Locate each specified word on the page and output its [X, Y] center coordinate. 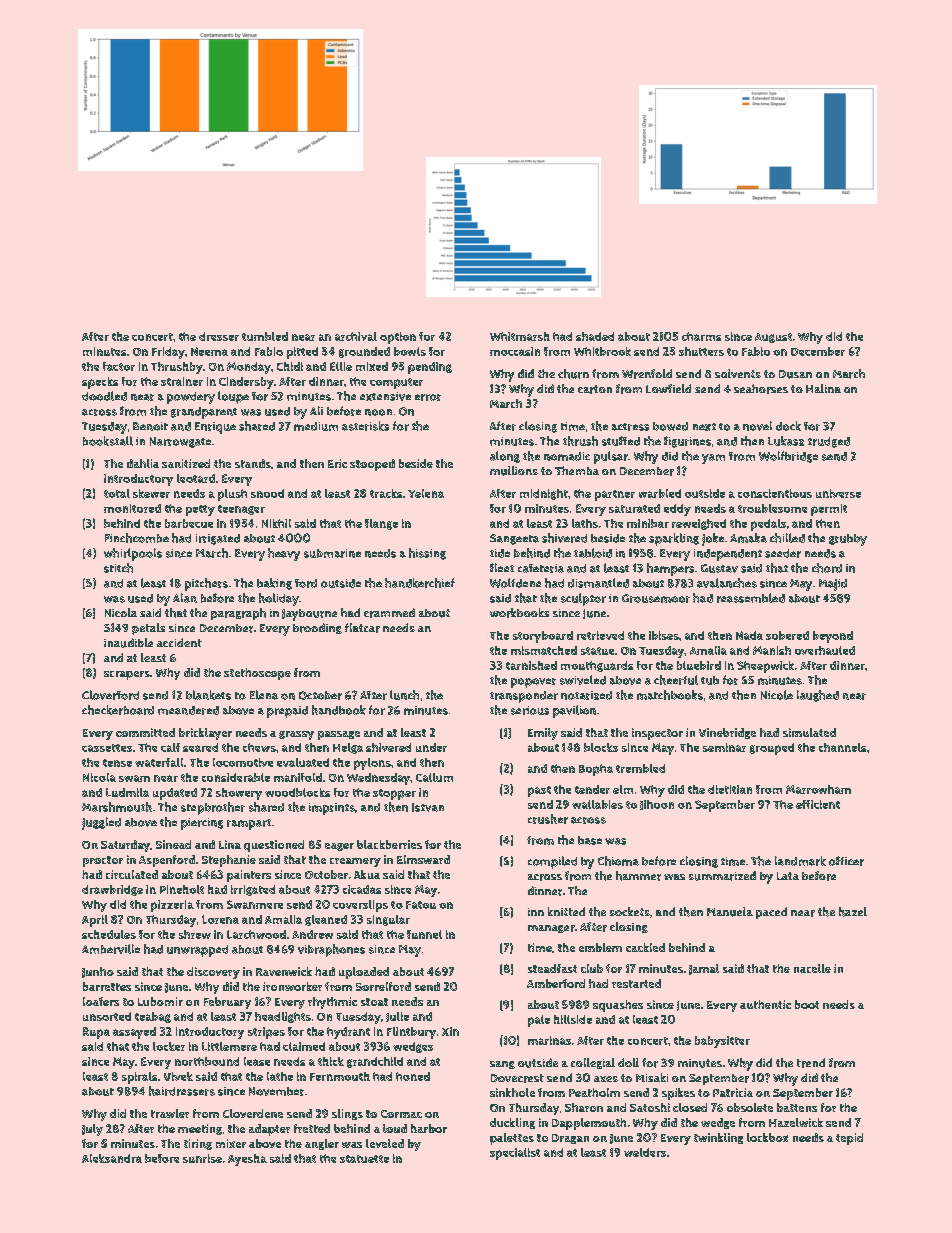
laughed [818, 696]
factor [119, 366]
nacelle [812, 968]
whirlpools [133, 554]
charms [701, 336]
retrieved [600, 635]
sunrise [202, 1158]
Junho [98, 972]
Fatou [421, 905]
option [398, 338]
